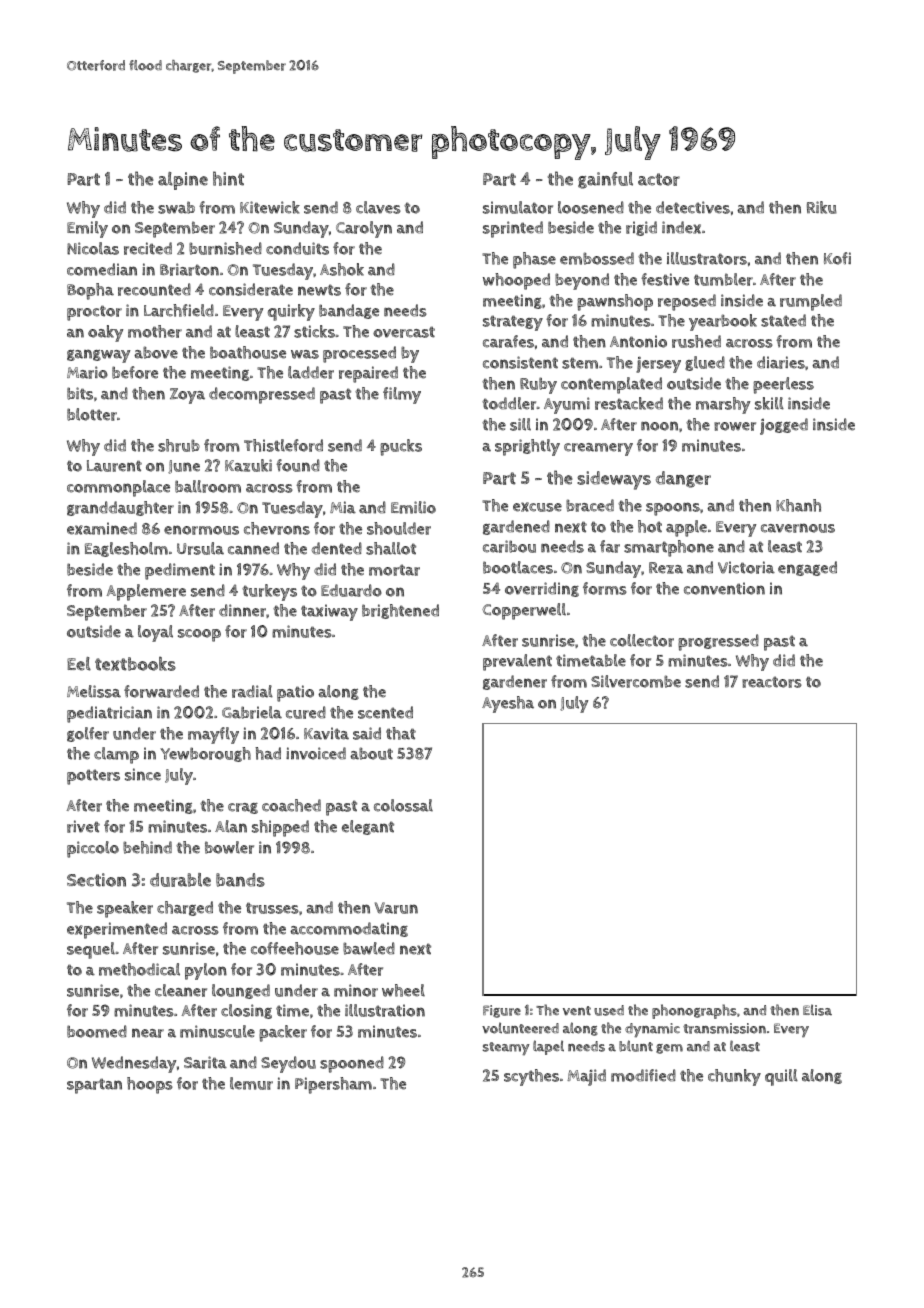 The image size is (924, 1308). Describe the element at coordinates (242, 610) in the screenshot. I see `dinner` at that location.
